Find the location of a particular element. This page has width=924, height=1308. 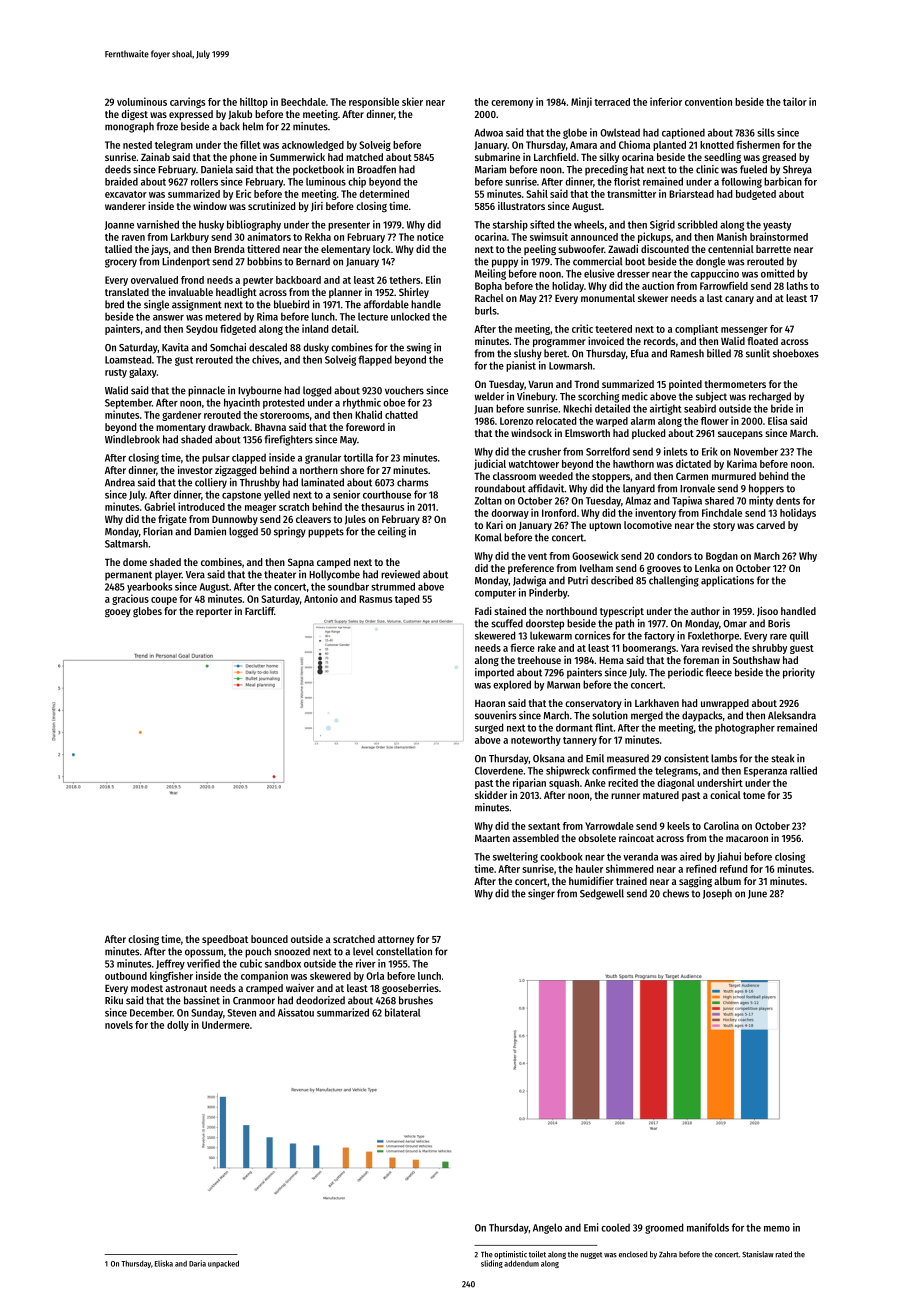

rusty is located at coordinates (116, 373).
